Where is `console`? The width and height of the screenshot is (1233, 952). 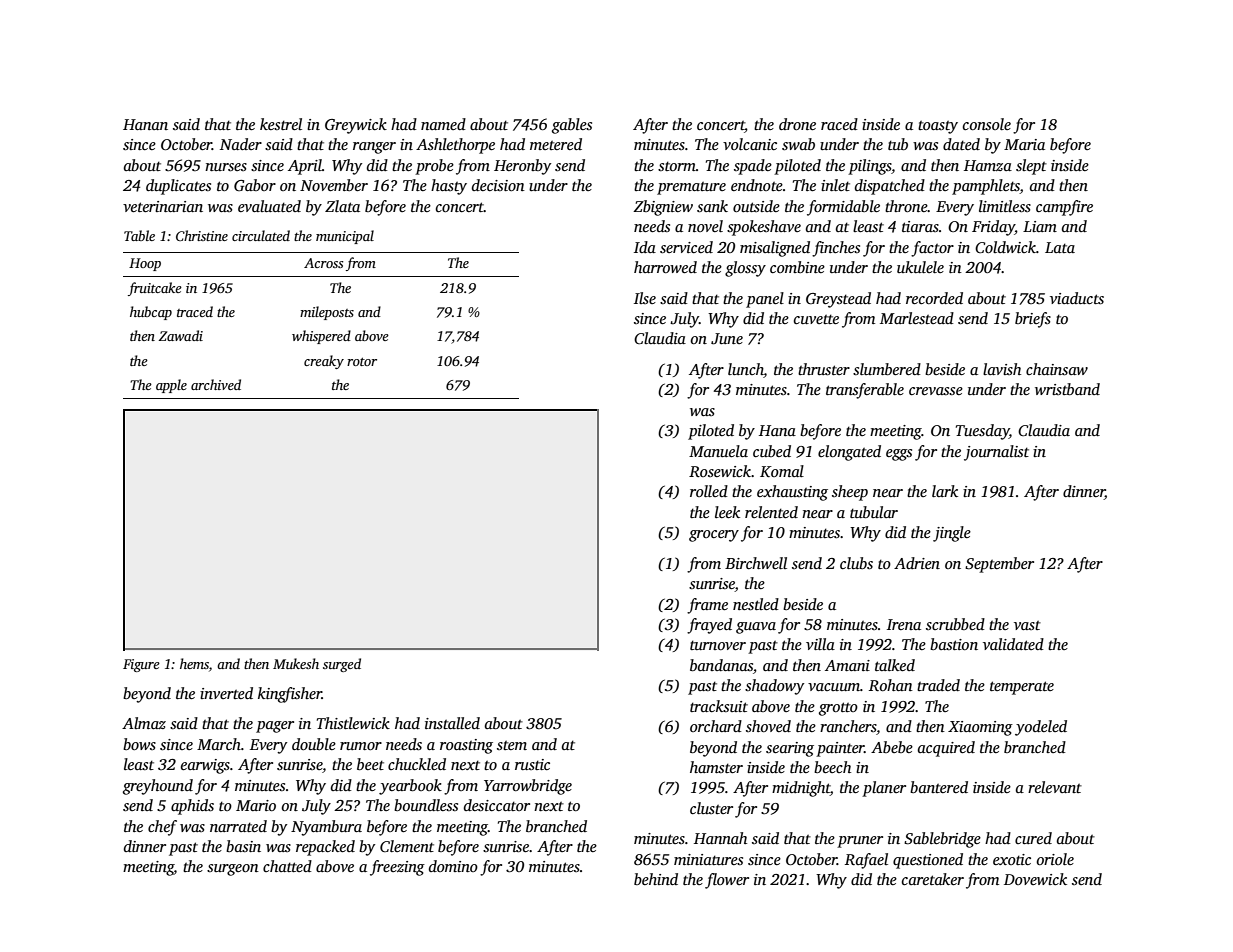
console is located at coordinates (987, 124).
